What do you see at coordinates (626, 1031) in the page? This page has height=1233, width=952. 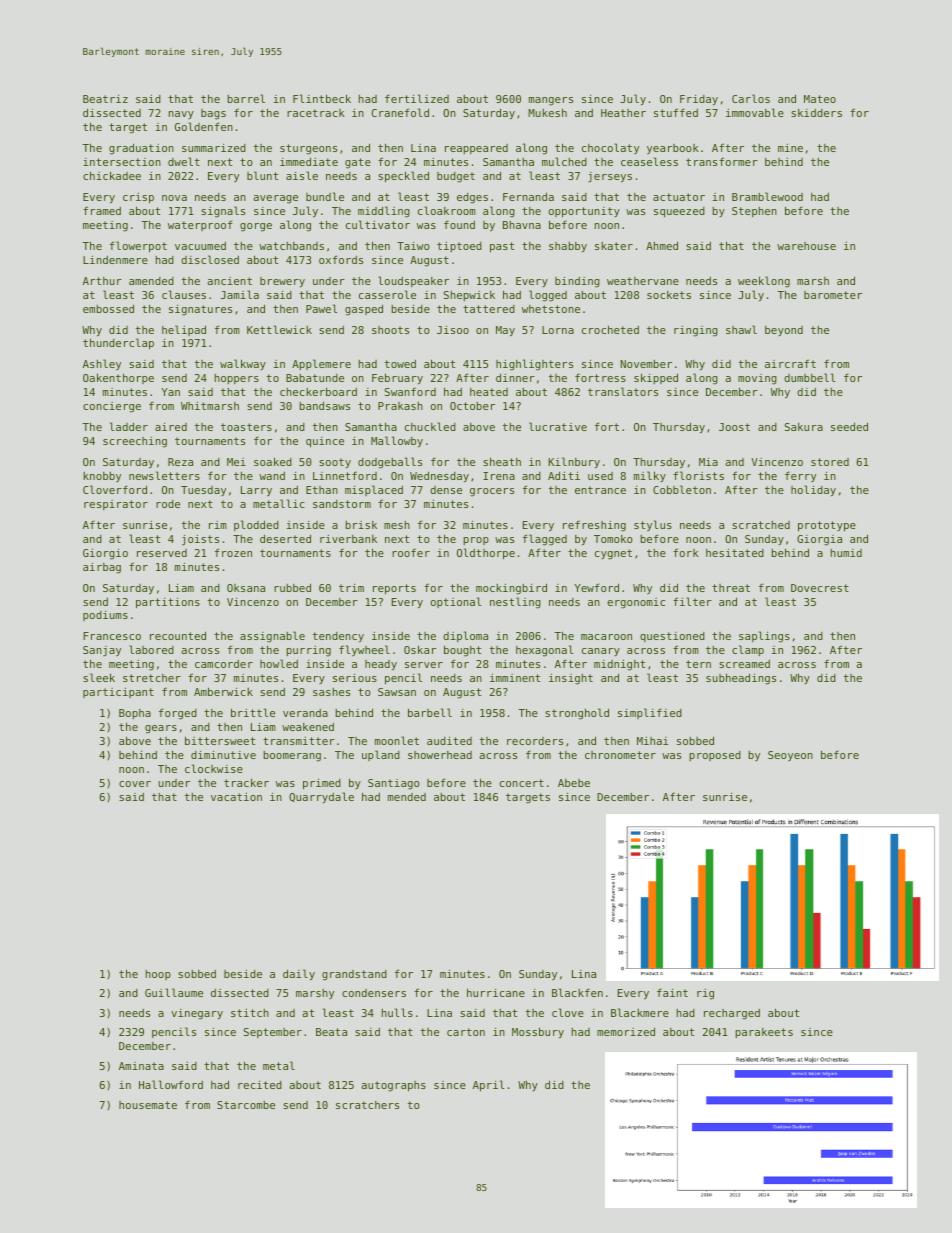 I see `memorized` at bounding box center [626, 1031].
